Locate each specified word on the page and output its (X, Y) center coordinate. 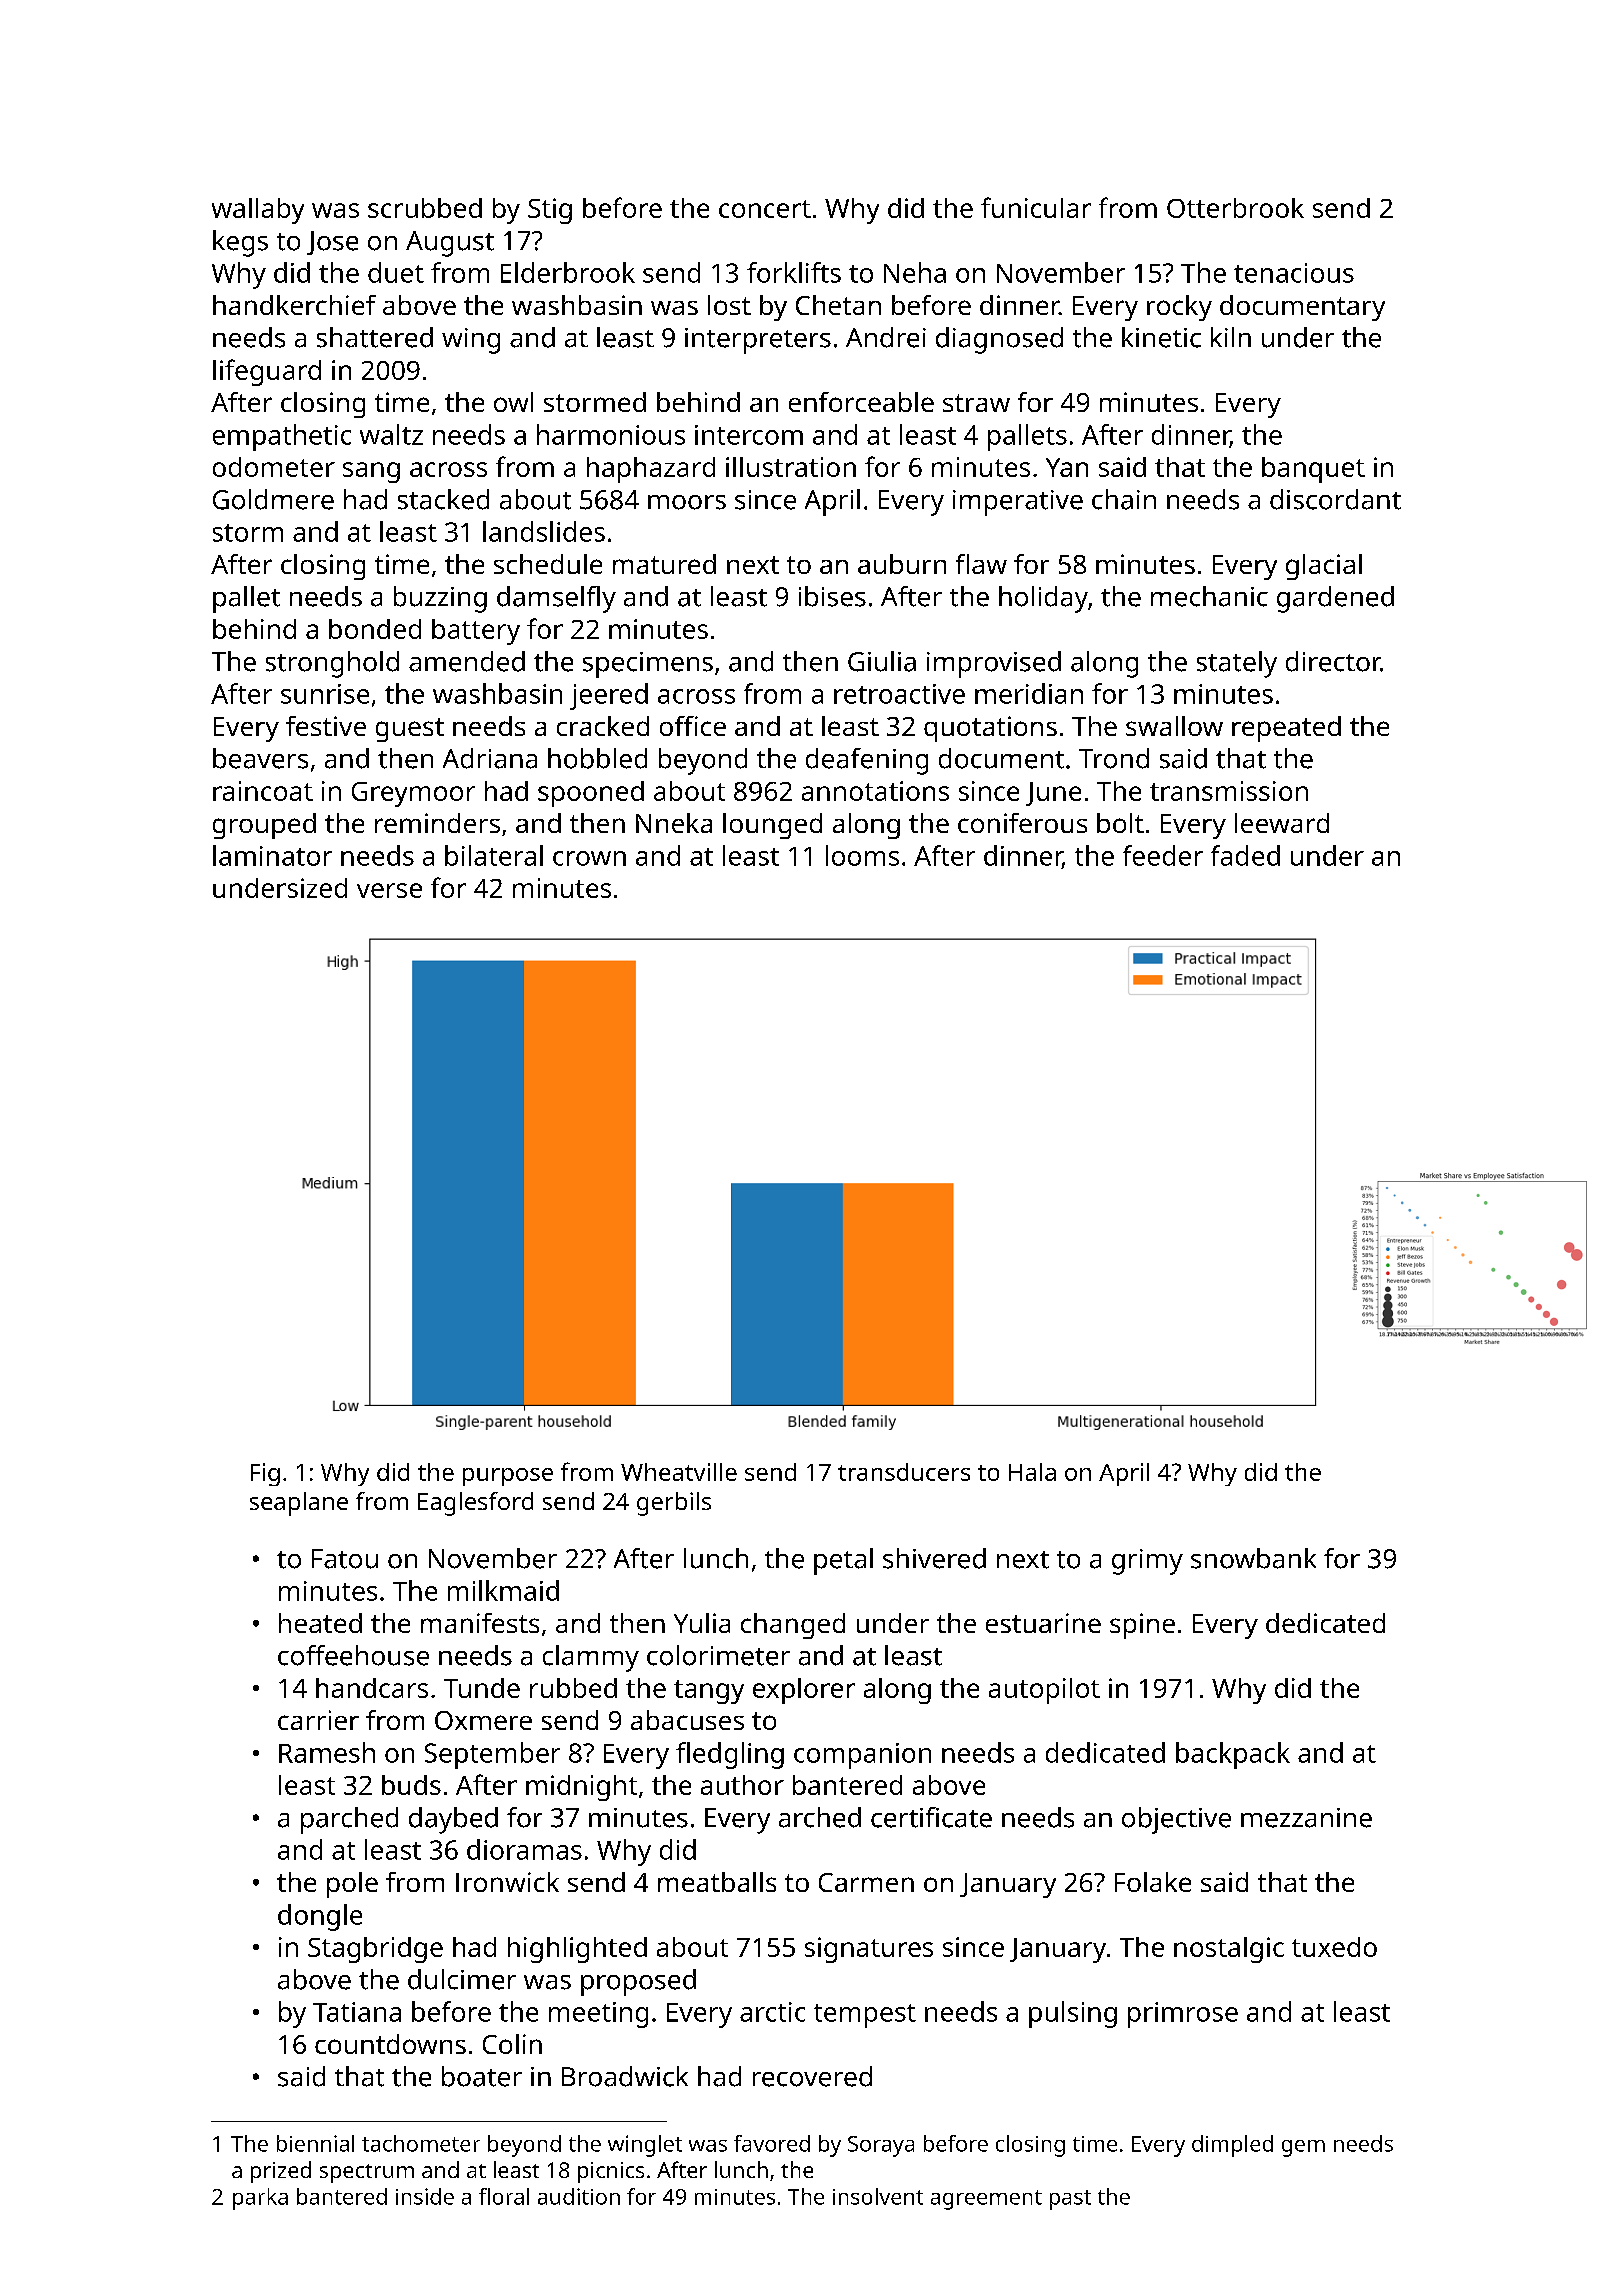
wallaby (258, 211)
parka (260, 2199)
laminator (272, 855)
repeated (1286, 729)
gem (1303, 2148)
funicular (1036, 207)
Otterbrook (1235, 208)
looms (862, 855)
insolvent (878, 2196)
